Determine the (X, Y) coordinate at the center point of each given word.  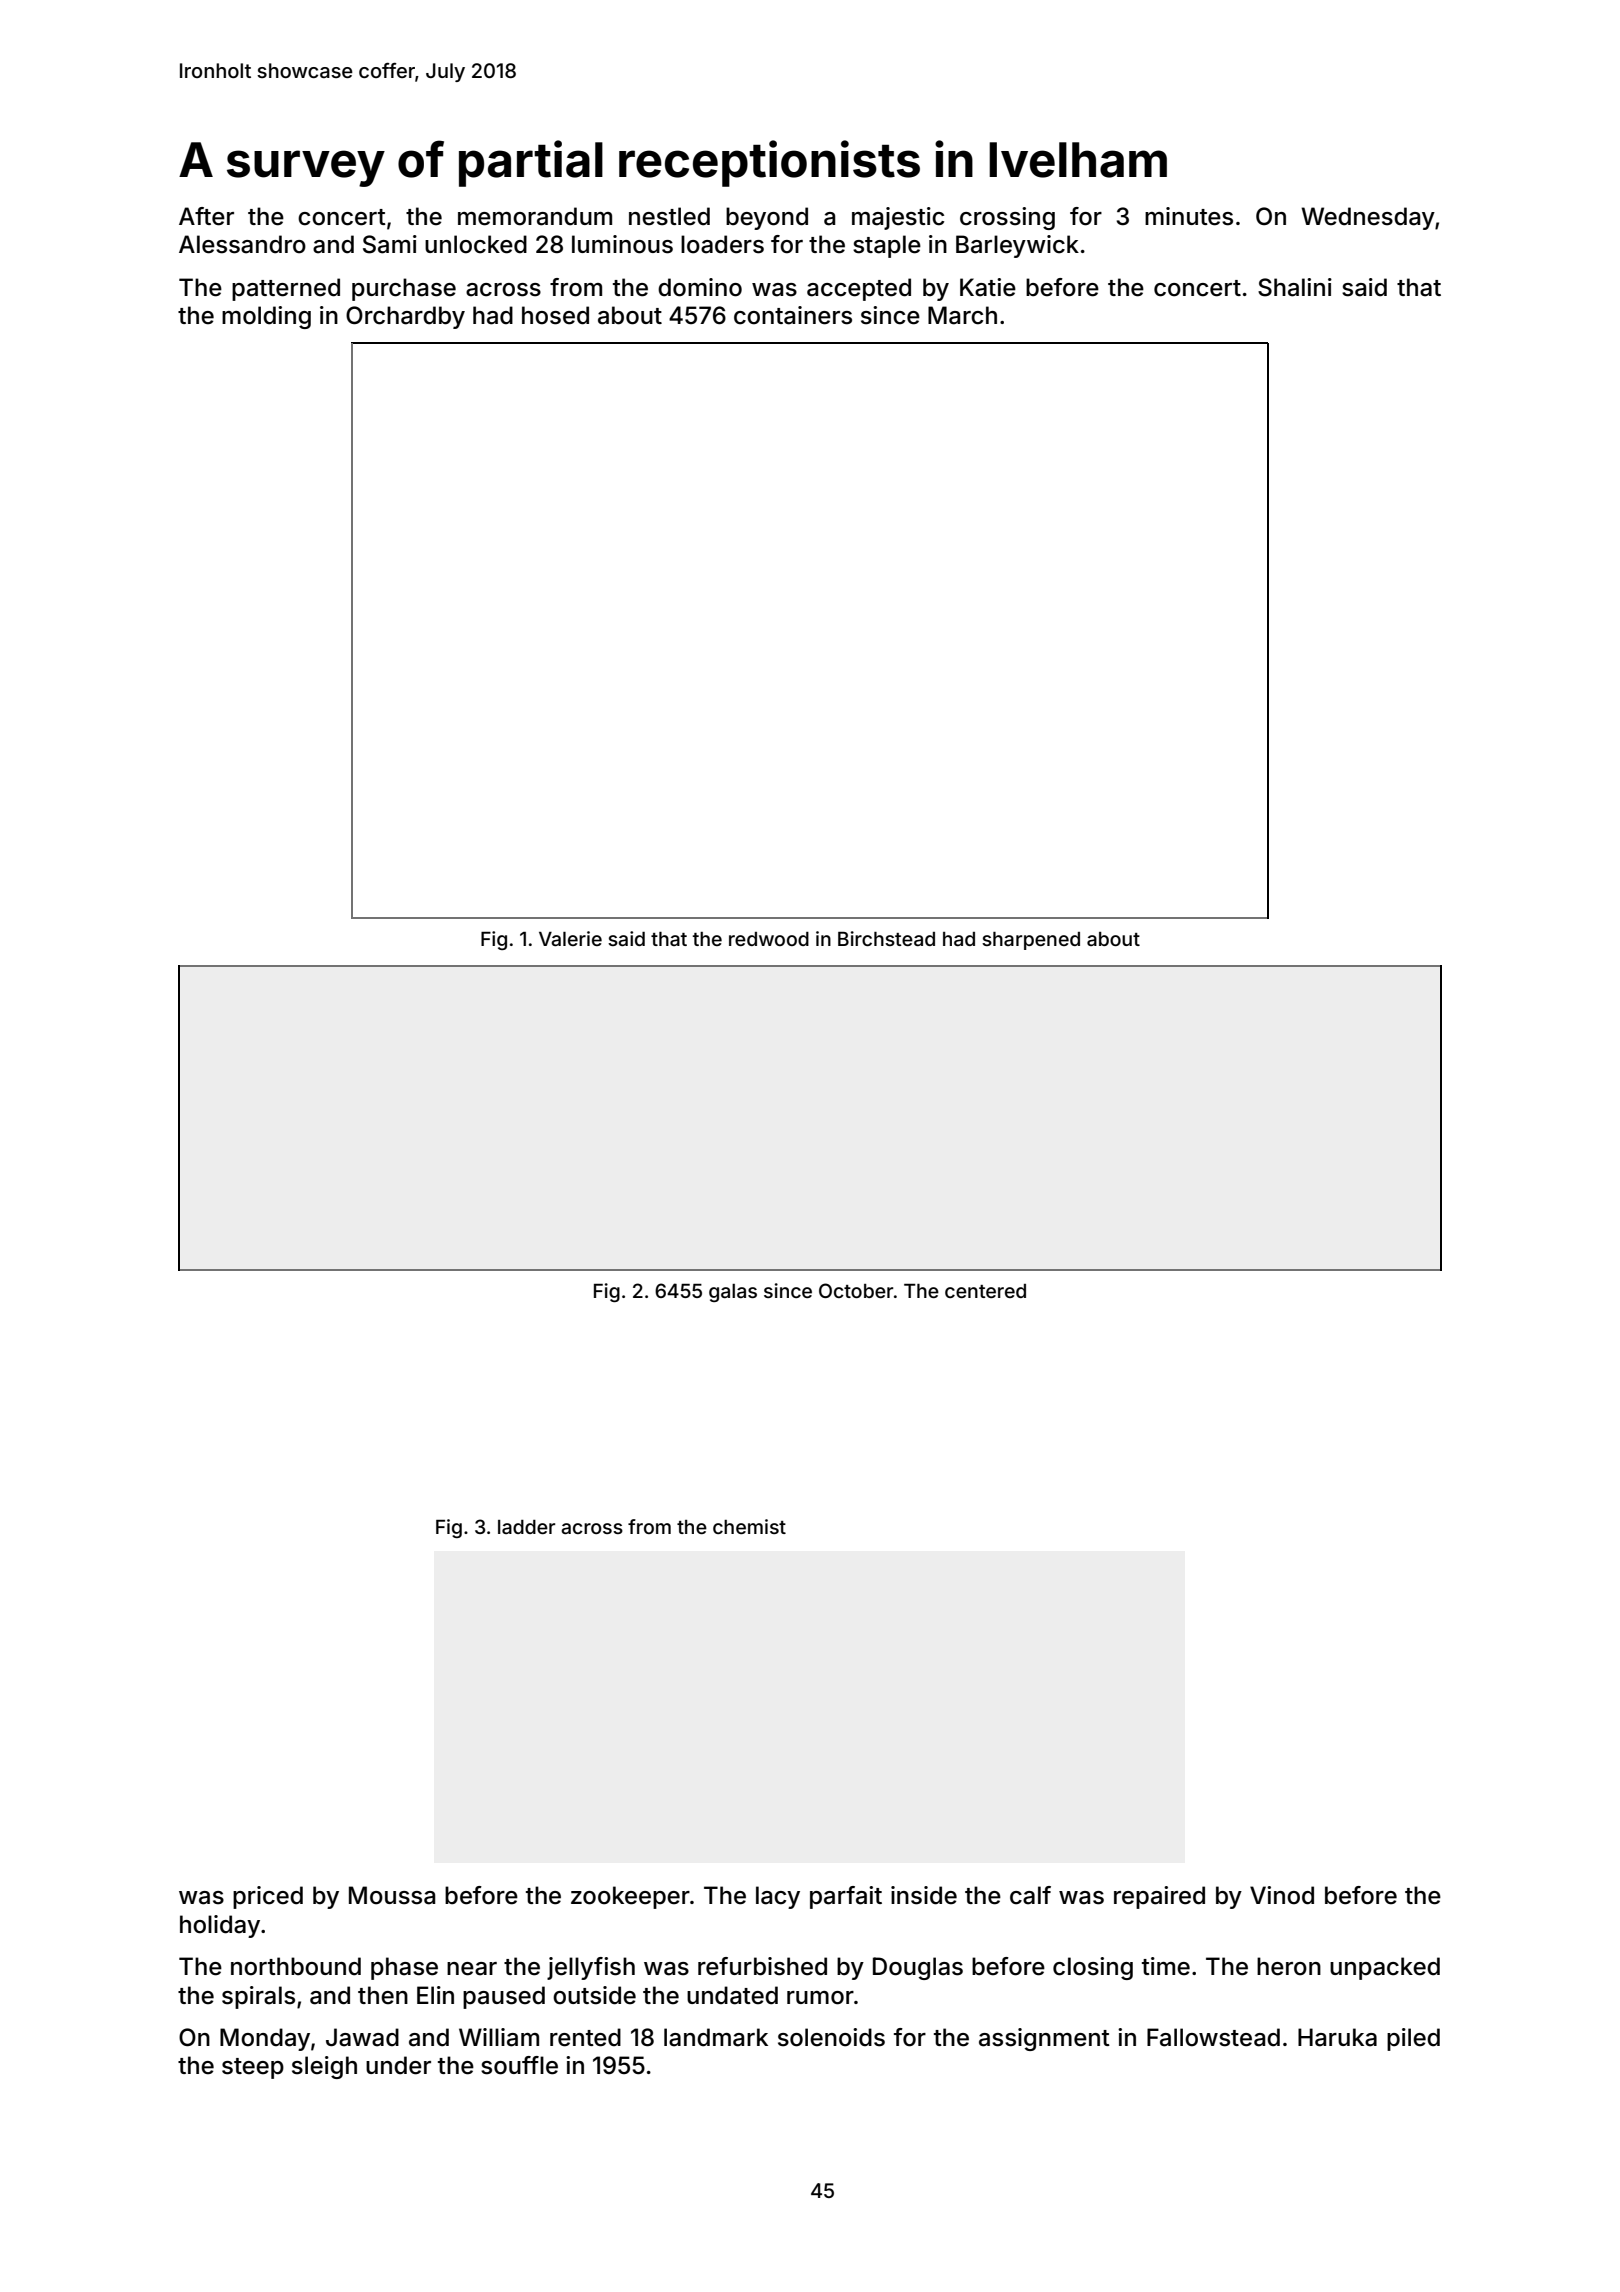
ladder (526, 1527)
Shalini (1295, 287)
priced (268, 1897)
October (856, 1290)
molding (266, 317)
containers (793, 315)
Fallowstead (1213, 2037)
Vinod (1282, 1895)
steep (253, 2068)
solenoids (831, 2037)
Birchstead (886, 938)
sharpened (1031, 941)
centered (985, 1291)
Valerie (570, 938)
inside (924, 1895)
